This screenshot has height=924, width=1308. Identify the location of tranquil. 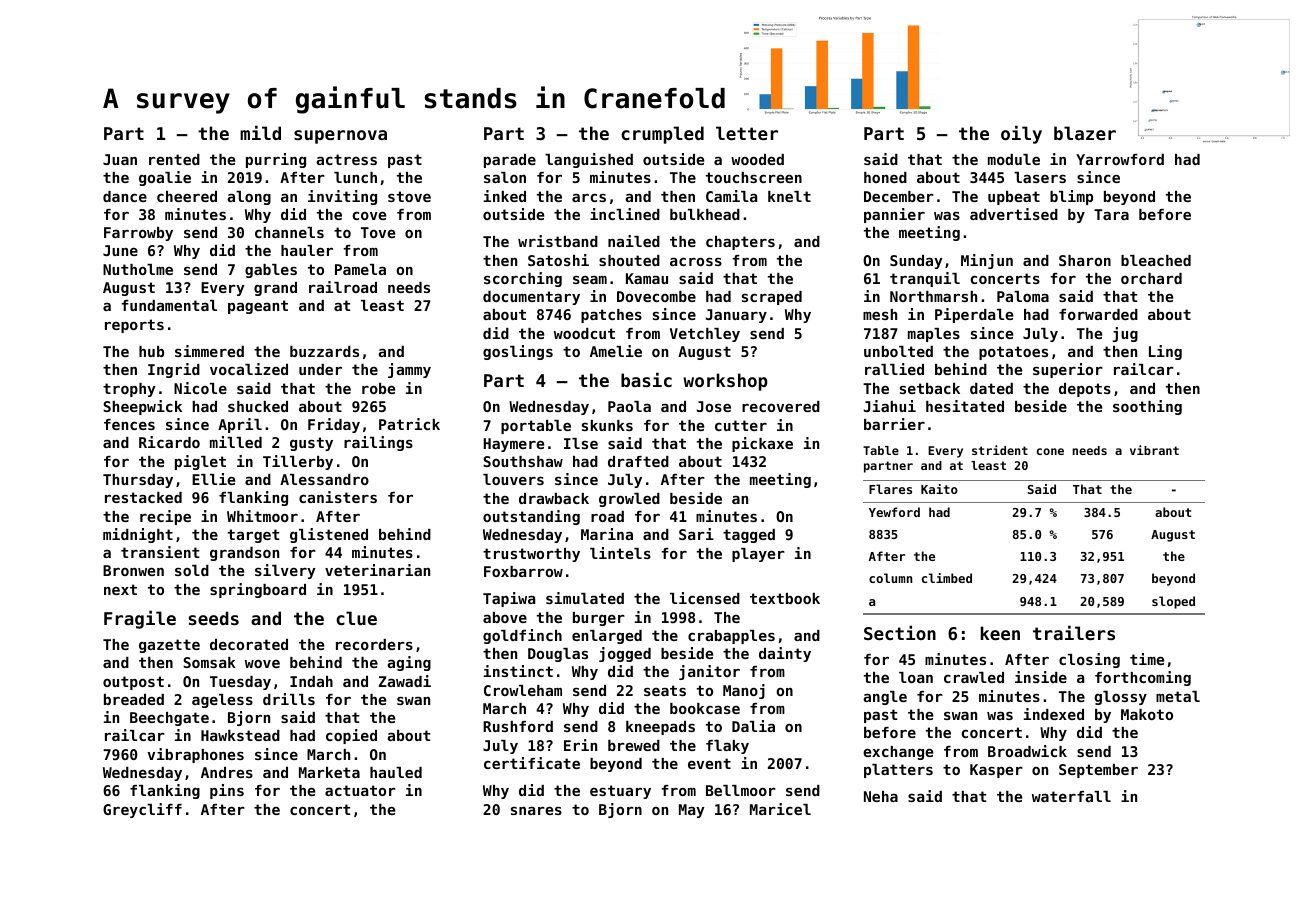
(925, 279).
